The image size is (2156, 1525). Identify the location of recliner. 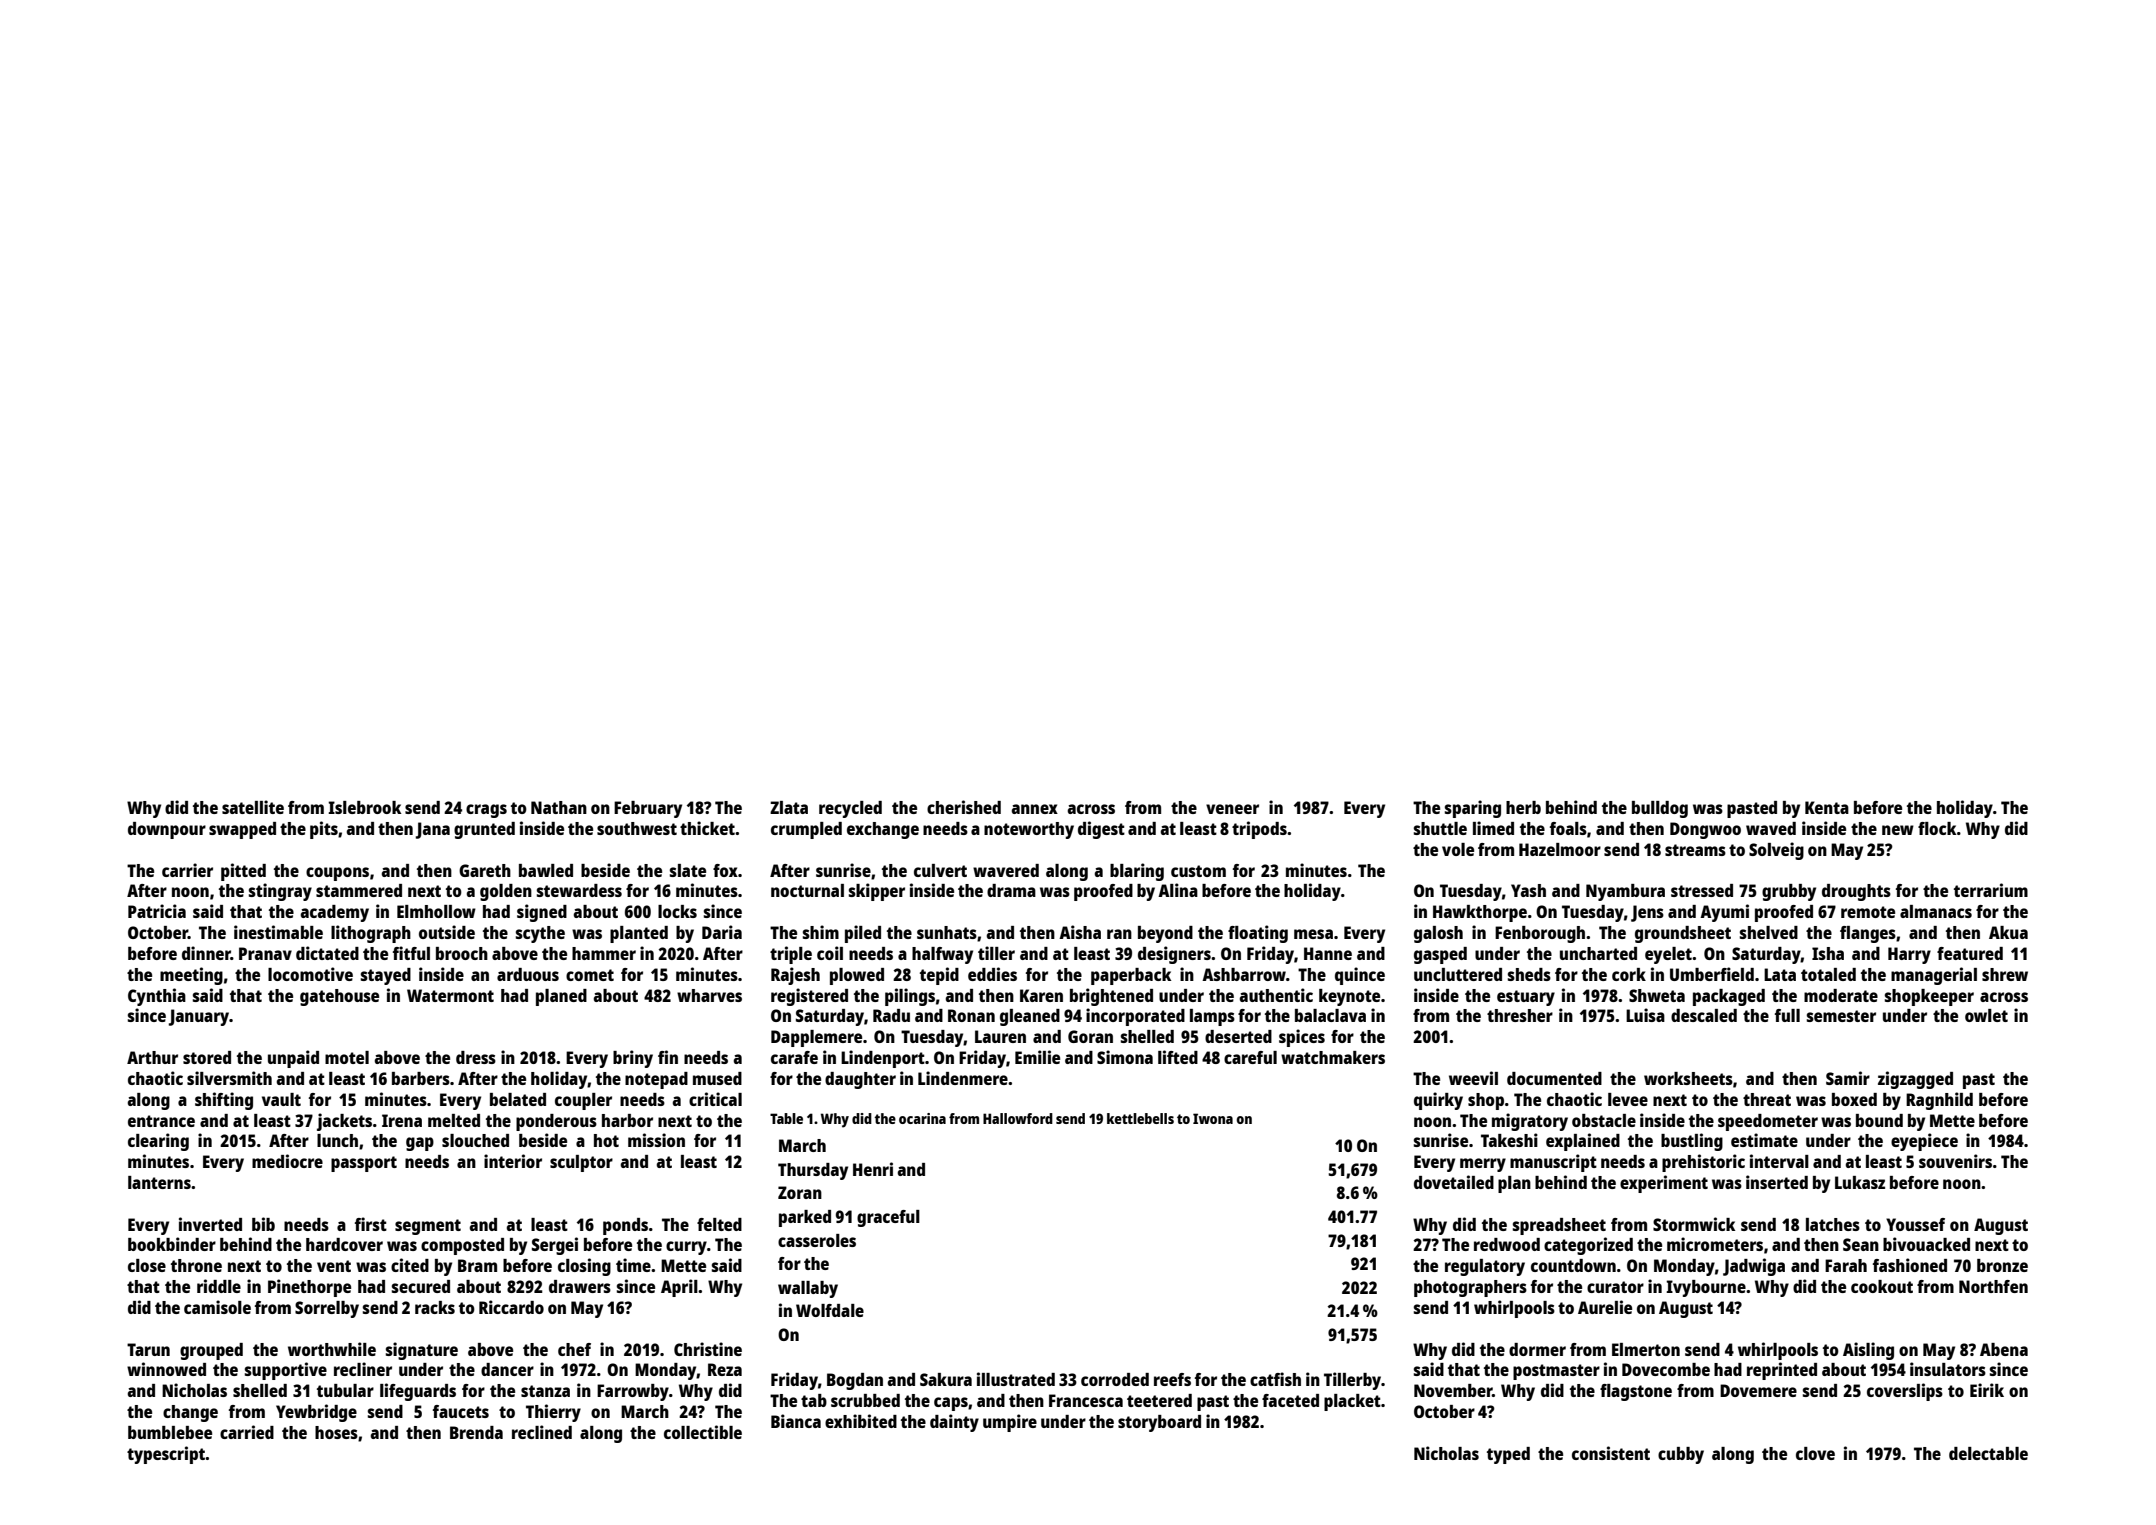
(363, 1369).
